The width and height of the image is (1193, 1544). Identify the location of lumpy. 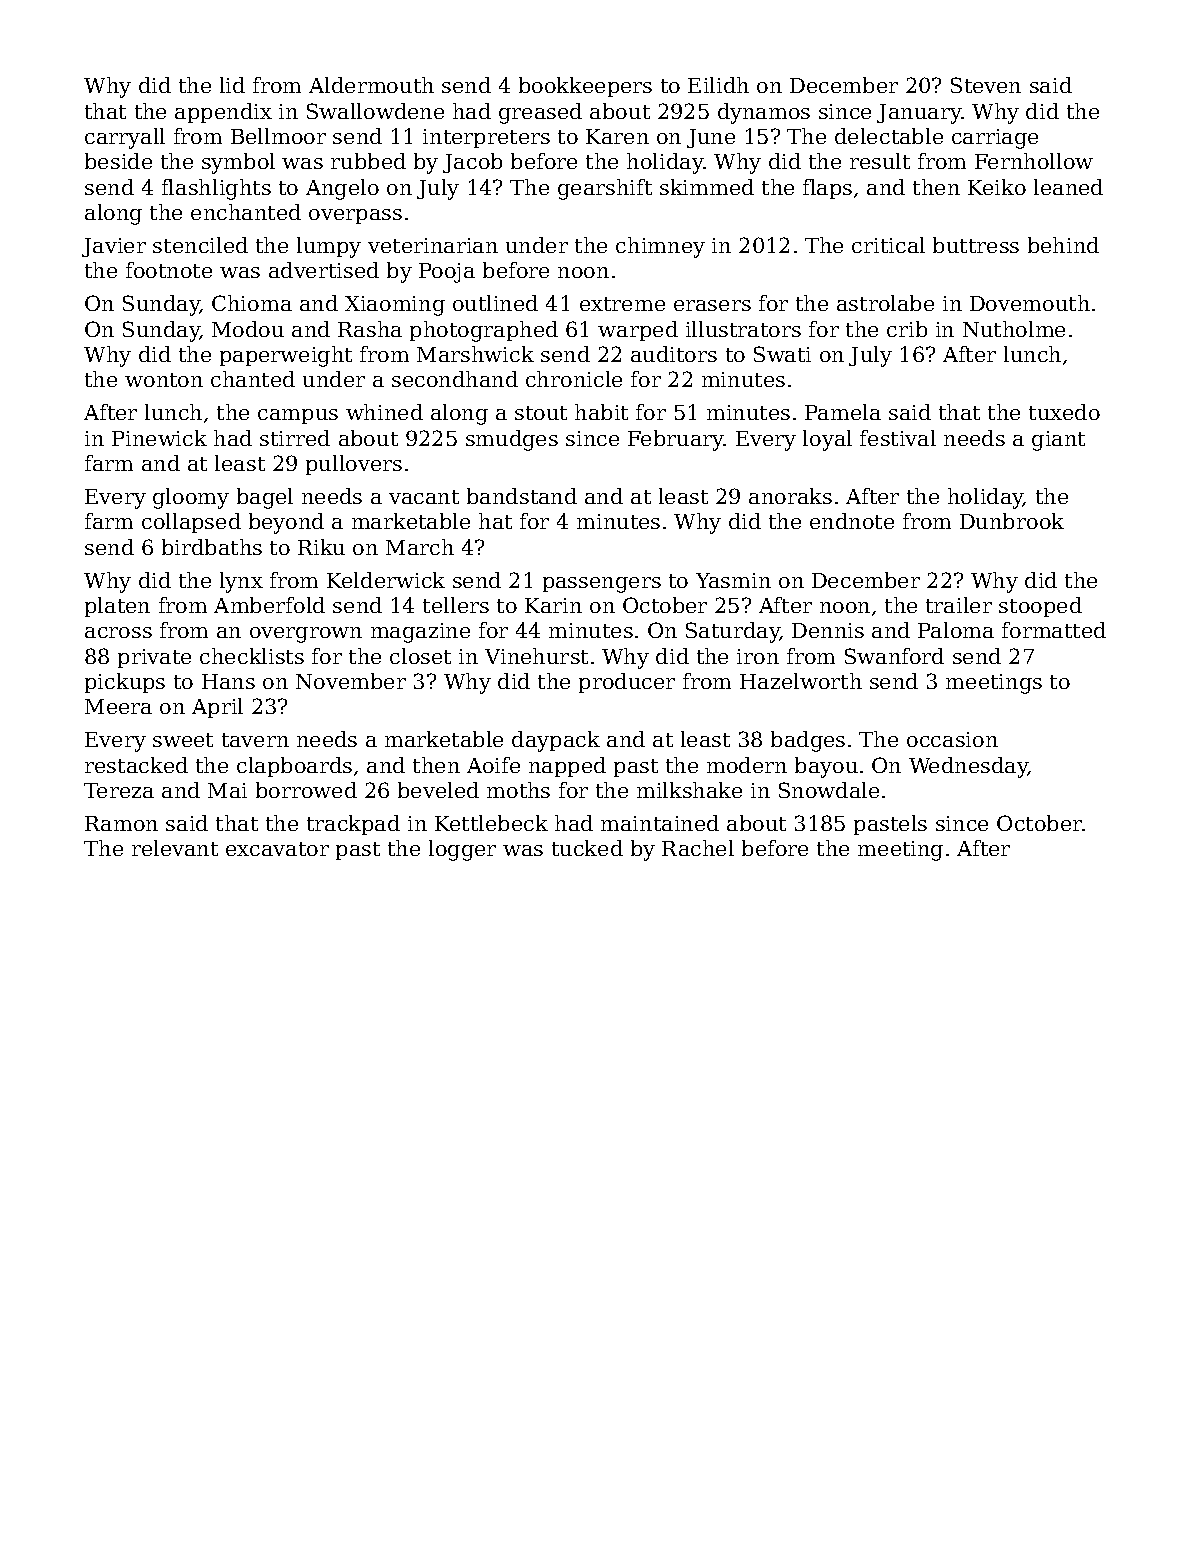
(329, 247).
